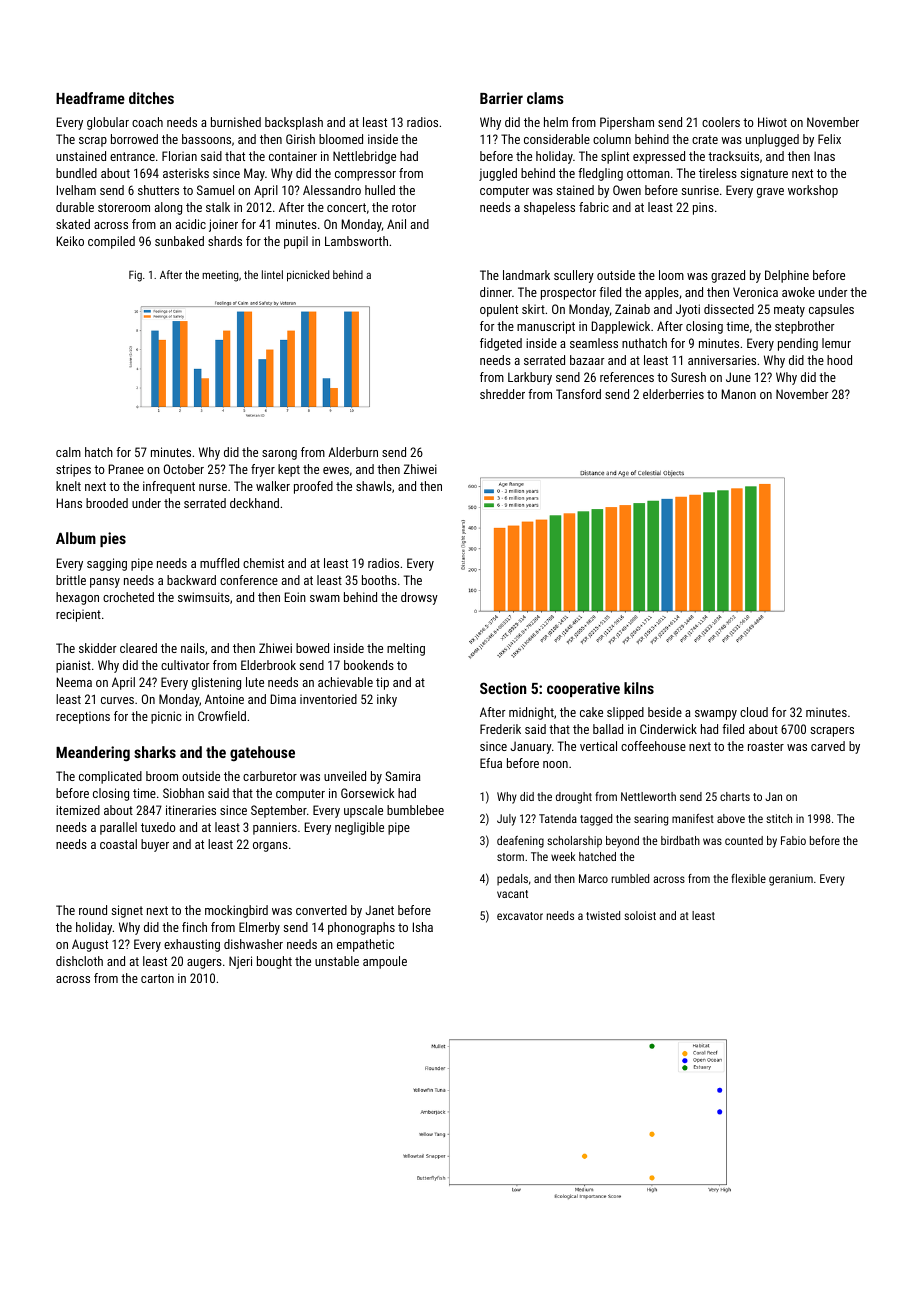 Image resolution: width=924 pixels, height=1308 pixels. I want to click on workshop, so click(813, 191).
